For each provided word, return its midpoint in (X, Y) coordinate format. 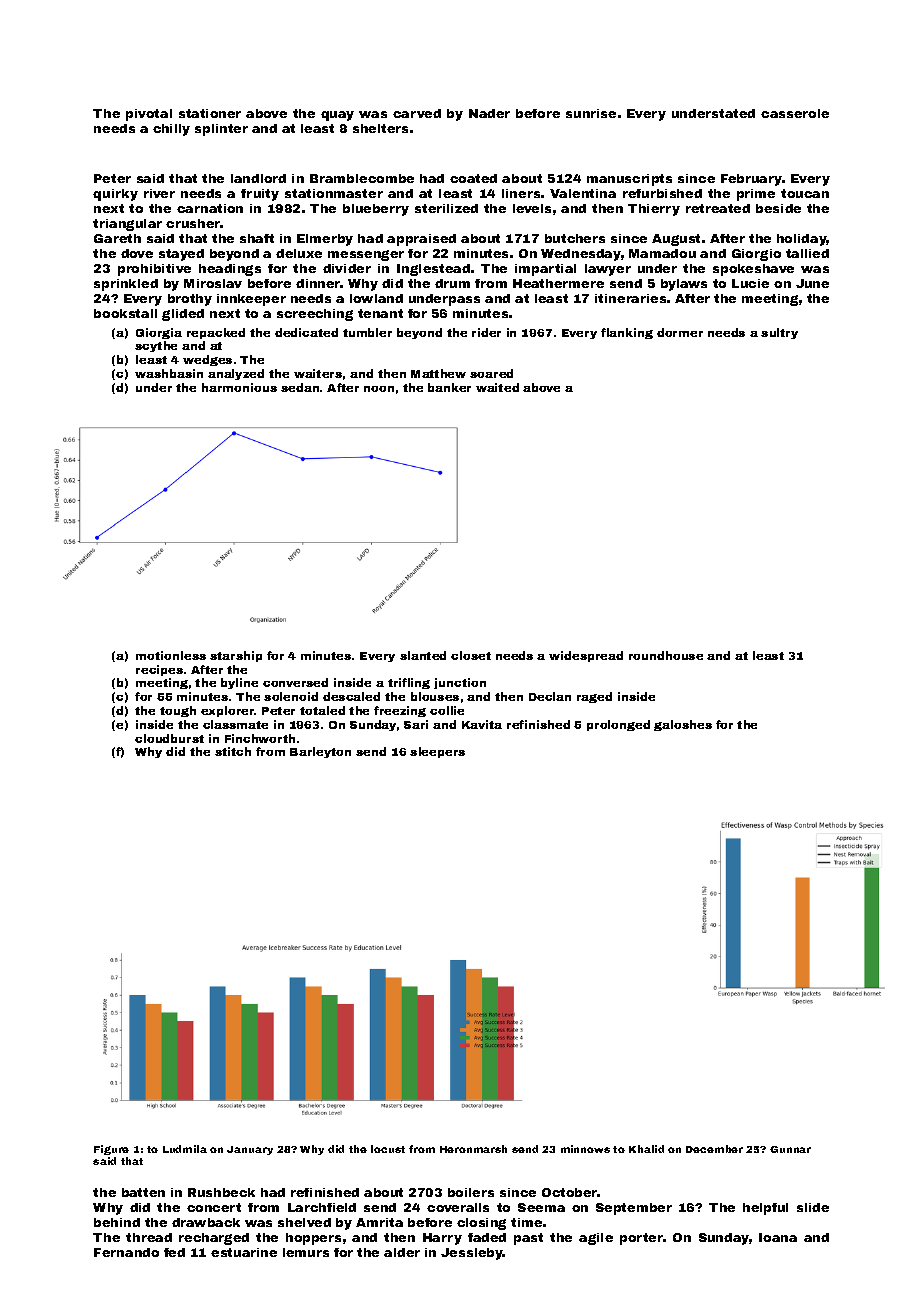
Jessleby (472, 1254)
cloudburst (169, 738)
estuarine (244, 1252)
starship (236, 656)
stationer (210, 113)
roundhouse (666, 655)
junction (460, 683)
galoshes (683, 725)
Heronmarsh (473, 1149)
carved (417, 113)
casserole (795, 113)
